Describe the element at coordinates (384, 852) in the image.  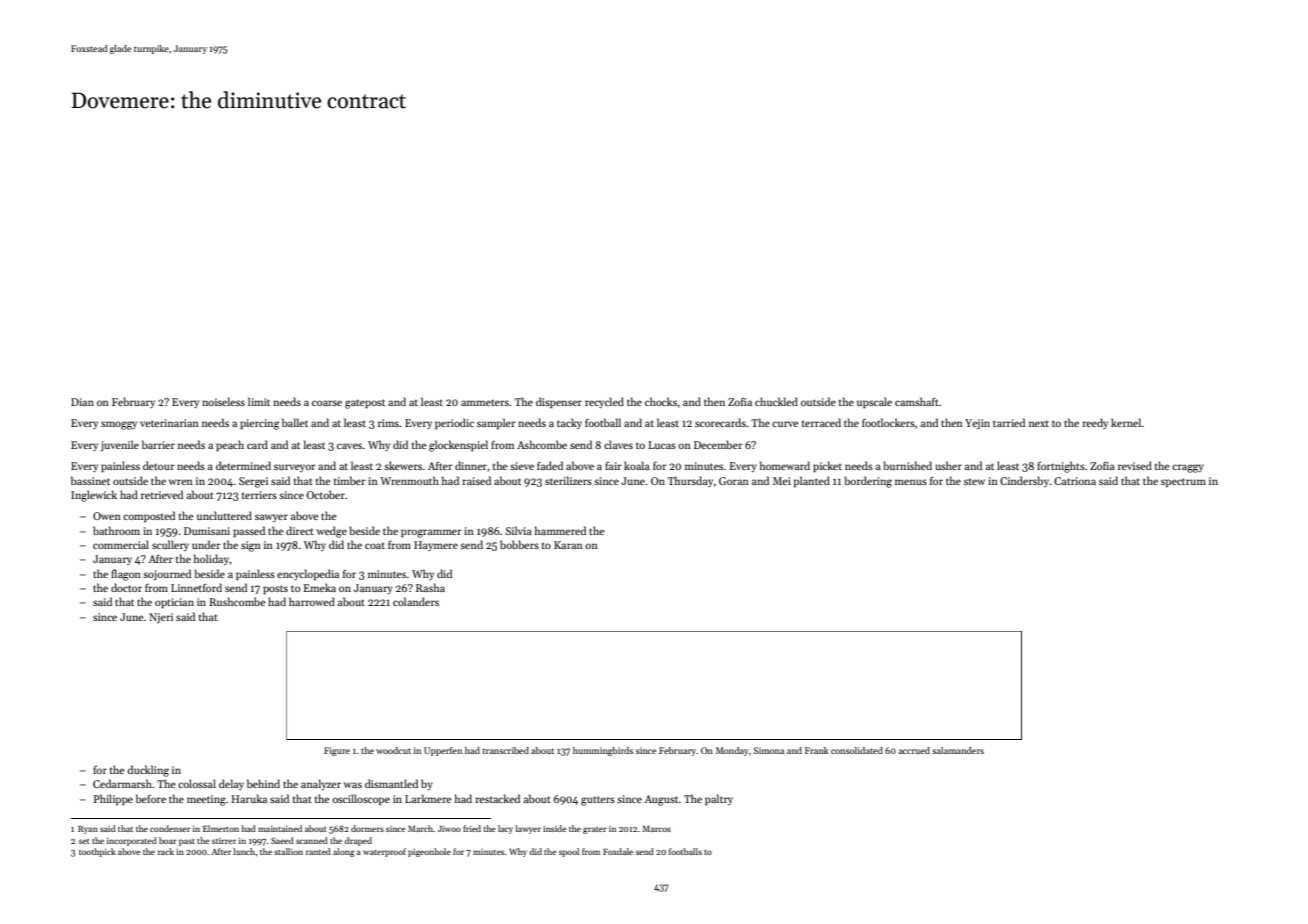
I see `waterproof` at that location.
